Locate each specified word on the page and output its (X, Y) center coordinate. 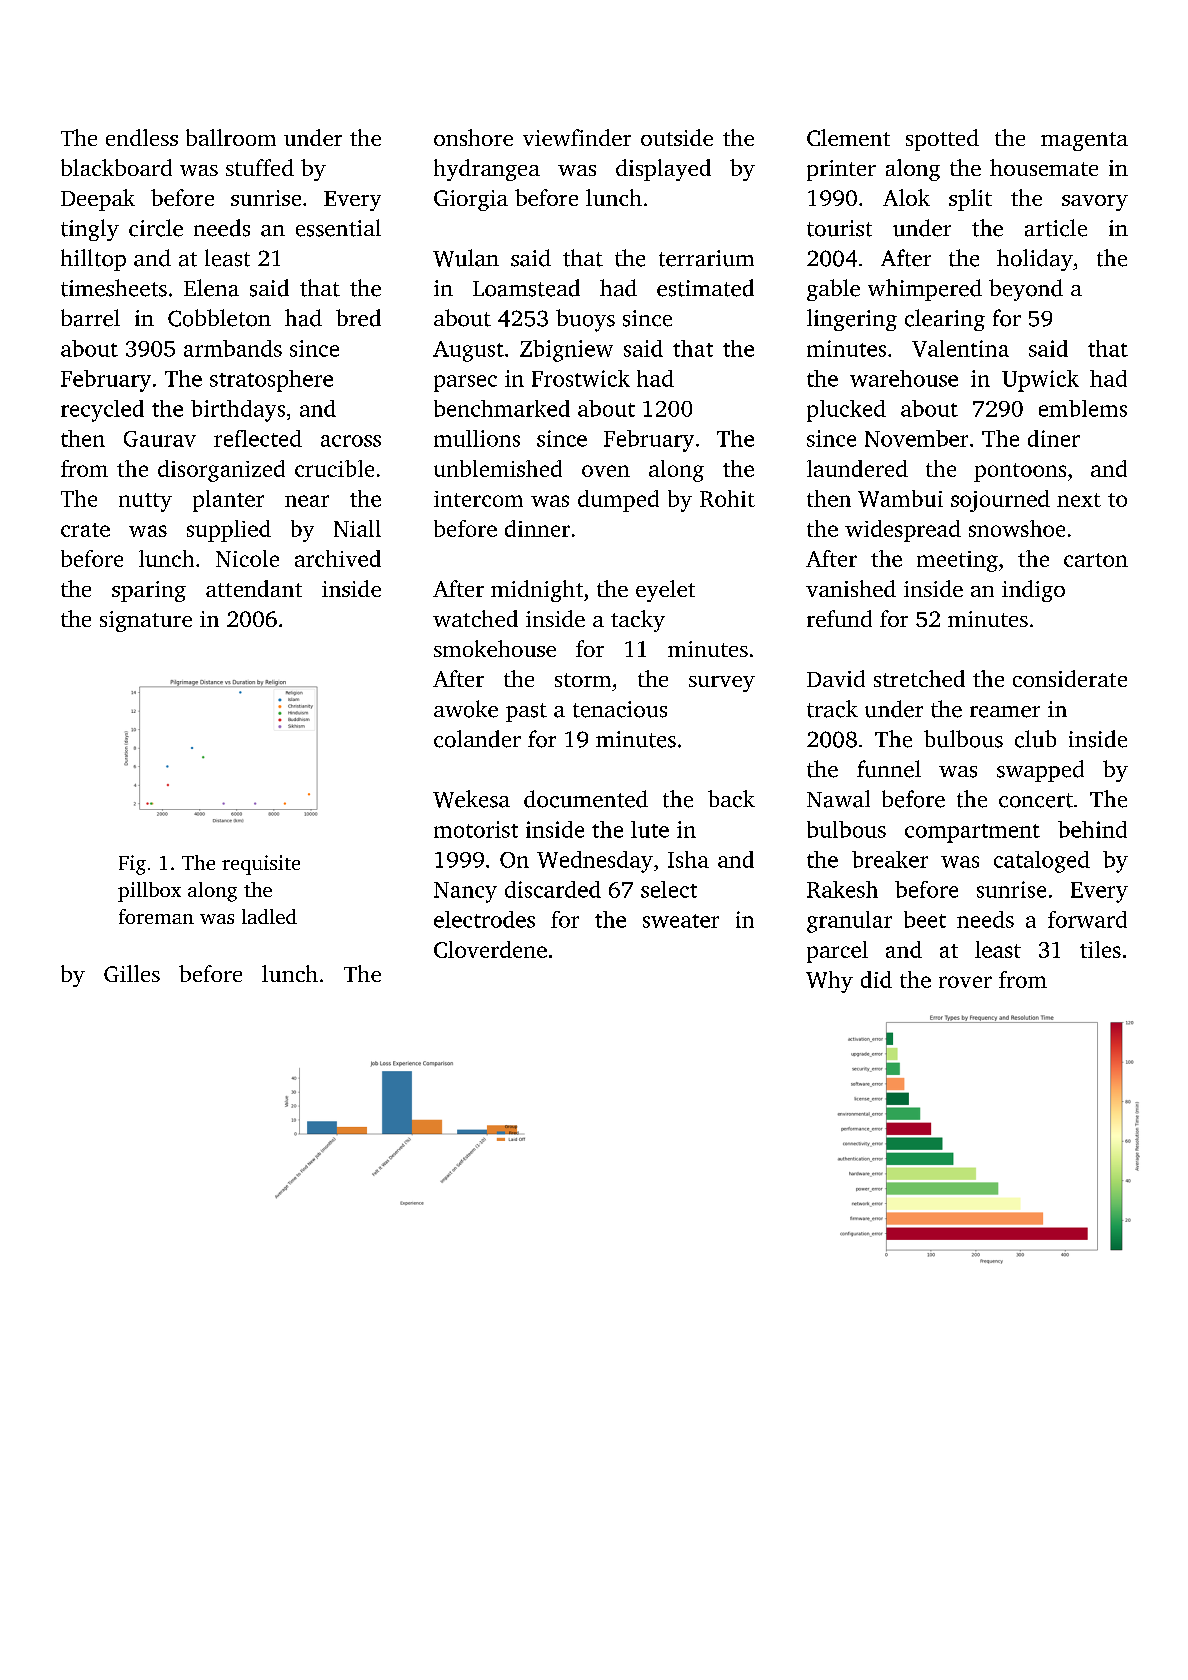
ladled (269, 916)
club (1035, 739)
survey (722, 684)
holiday (1035, 260)
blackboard (116, 167)
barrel (90, 318)
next (1079, 500)
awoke (466, 709)
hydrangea (487, 170)
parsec (465, 383)
